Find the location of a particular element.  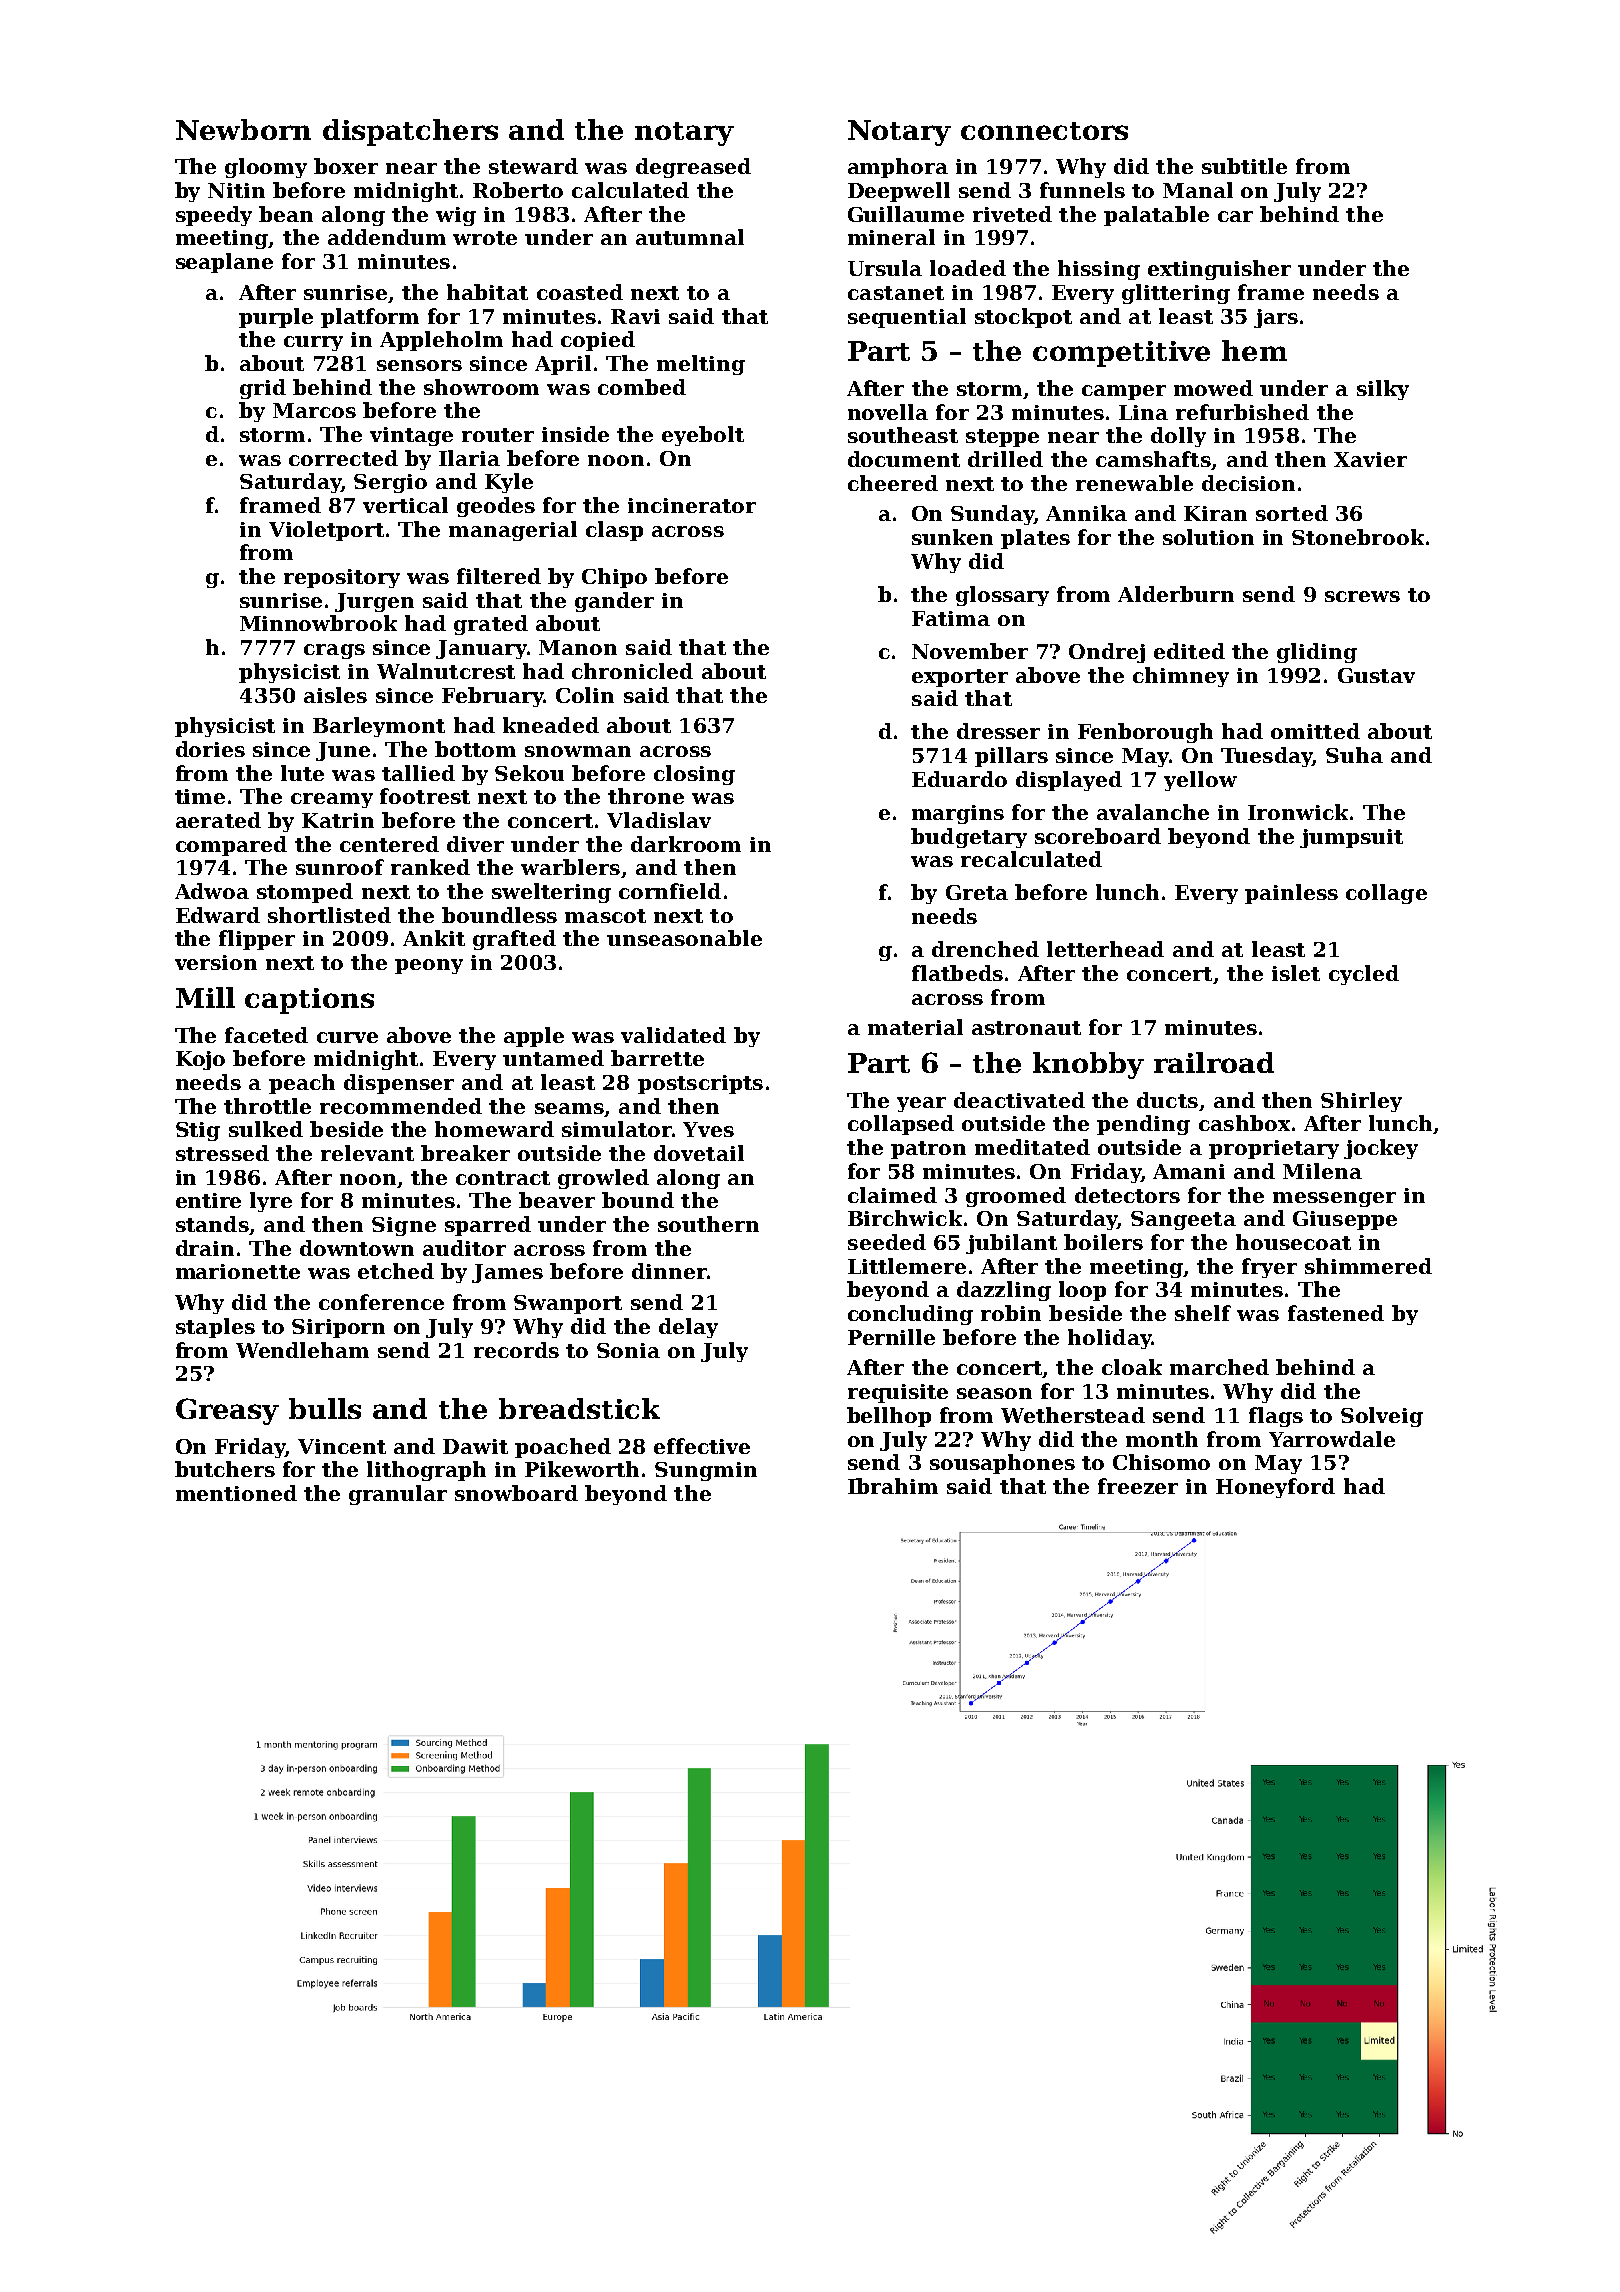

eyebolt is located at coordinates (703, 436).
